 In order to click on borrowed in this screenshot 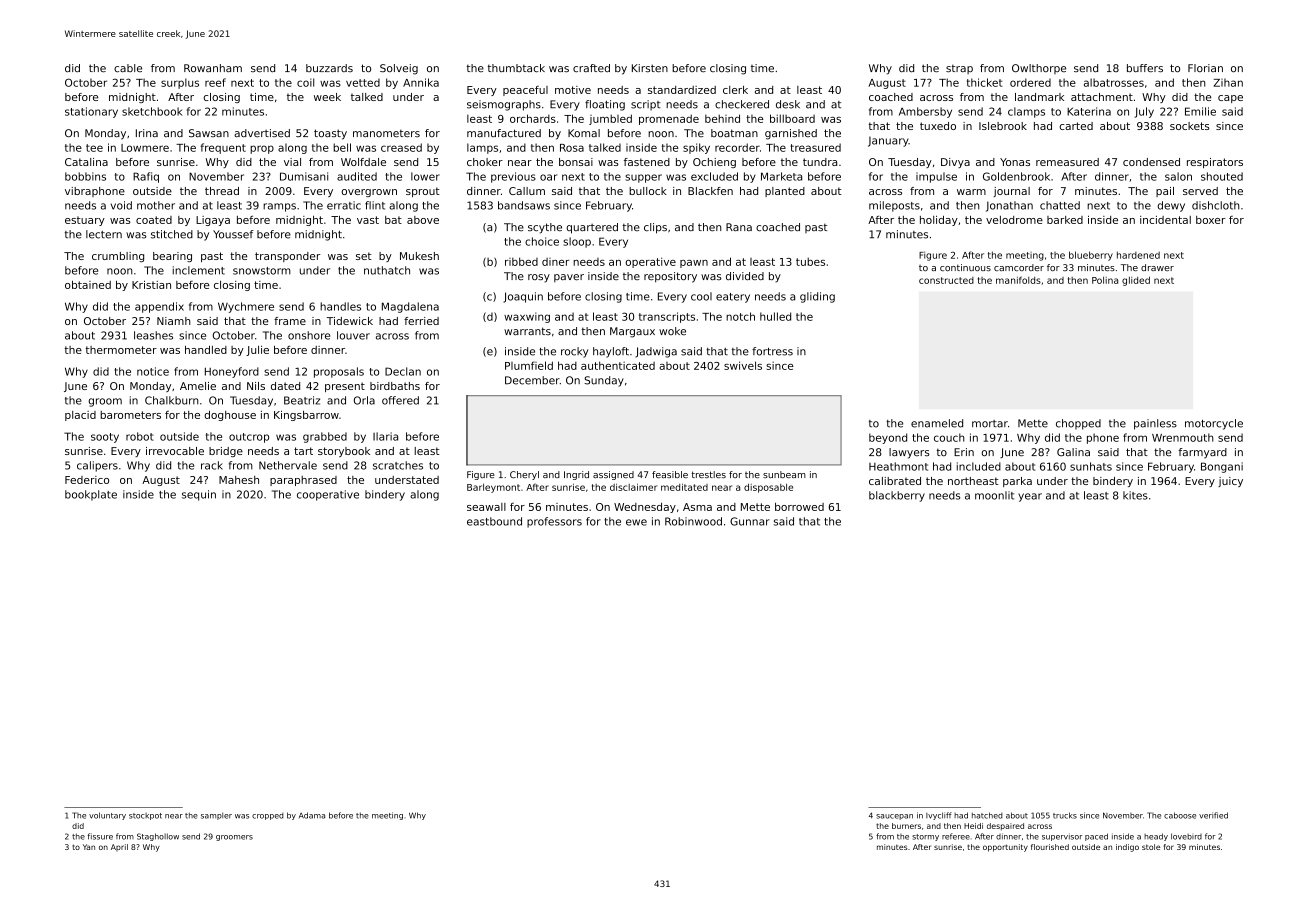, I will do `click(799, 507)`.
